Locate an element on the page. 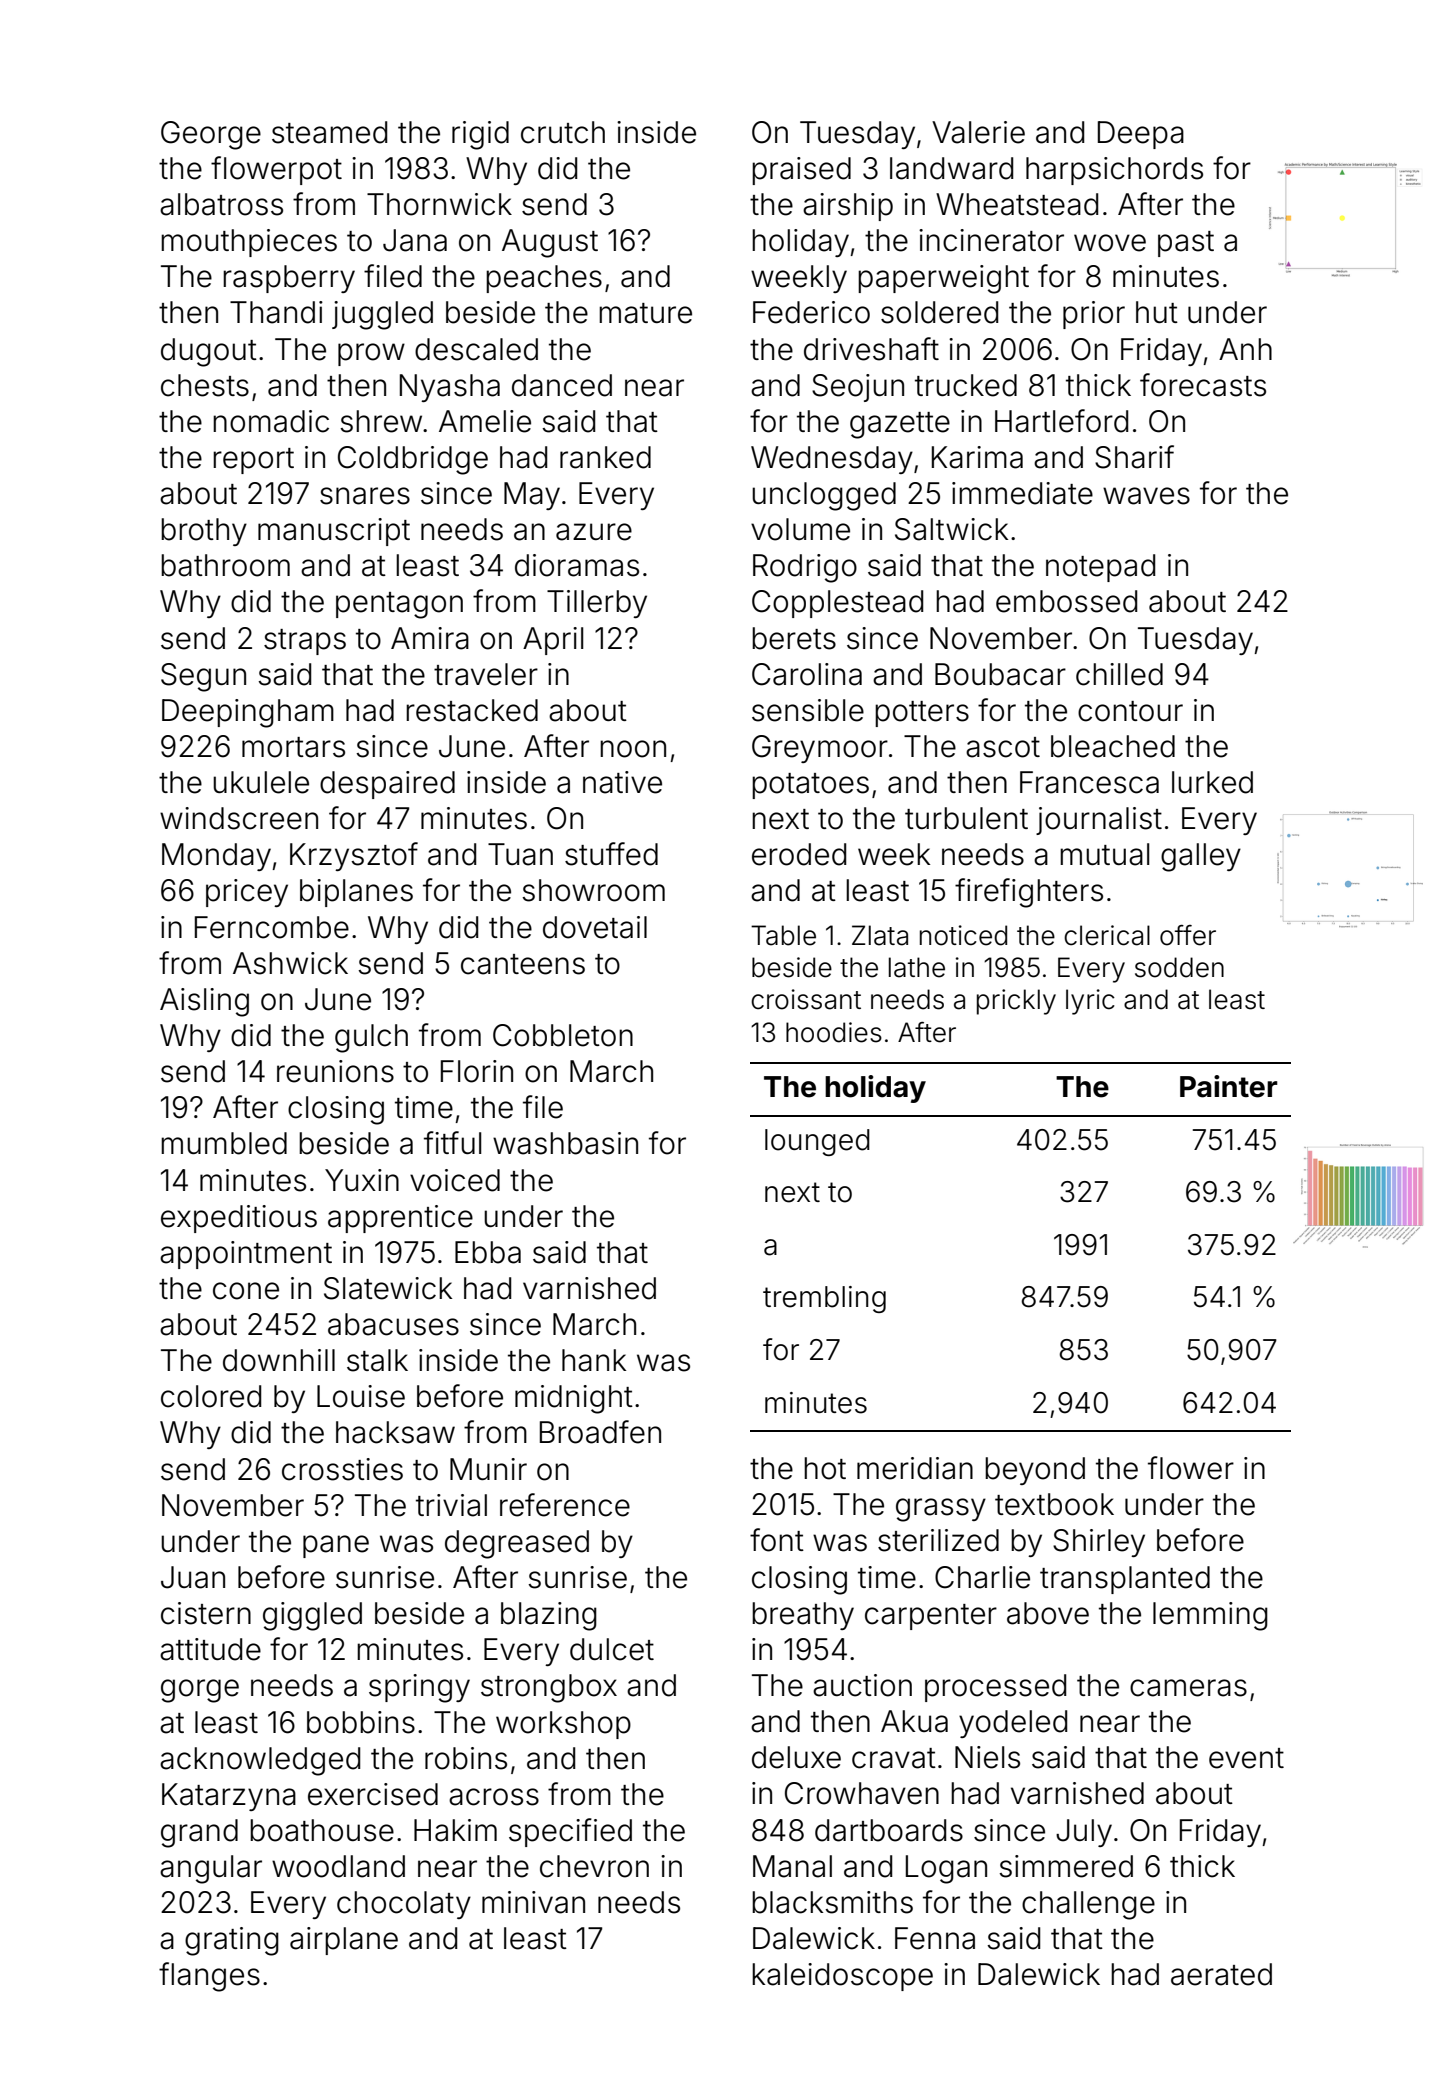 Image resolution: width=1450 pixels, height=2100 pixels. aerated is located at coordinates (1221, 1974).
